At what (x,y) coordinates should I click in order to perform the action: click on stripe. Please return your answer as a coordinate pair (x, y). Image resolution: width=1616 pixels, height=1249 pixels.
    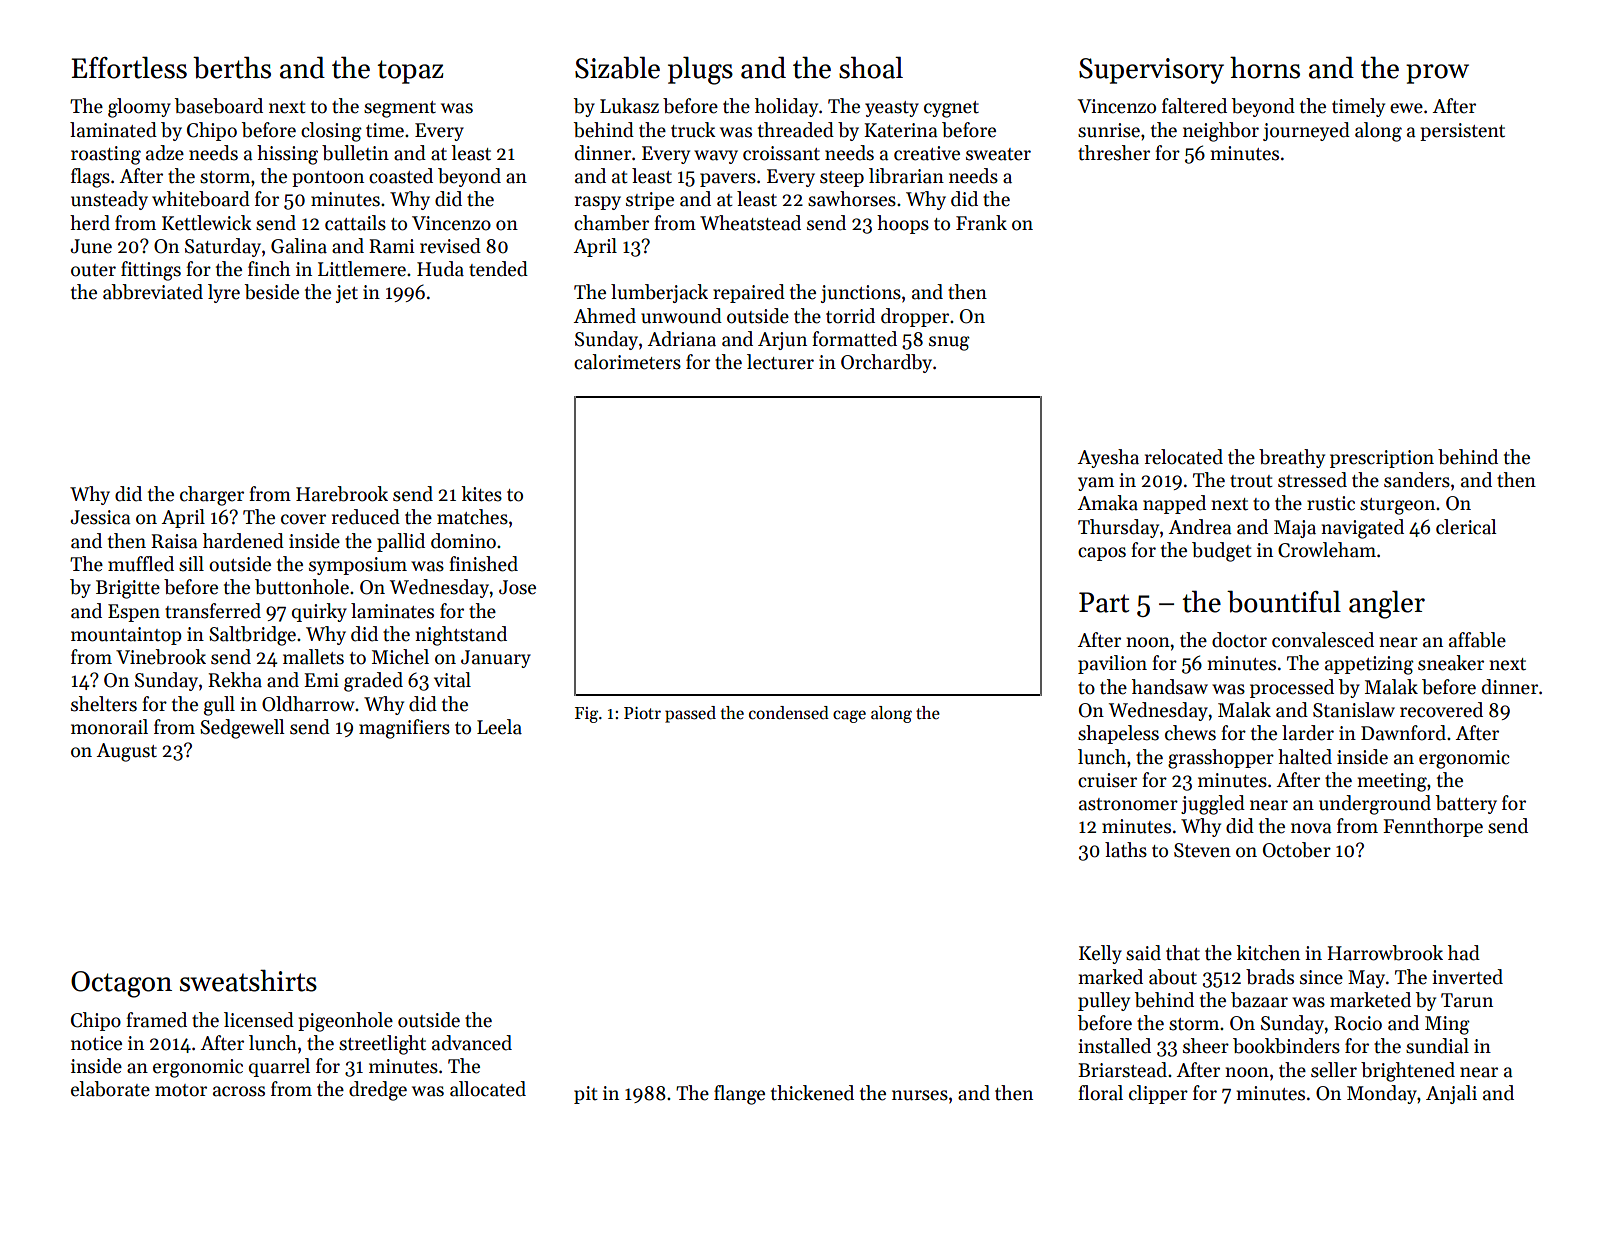
    Looking at the image, I should click on (650, 201).
